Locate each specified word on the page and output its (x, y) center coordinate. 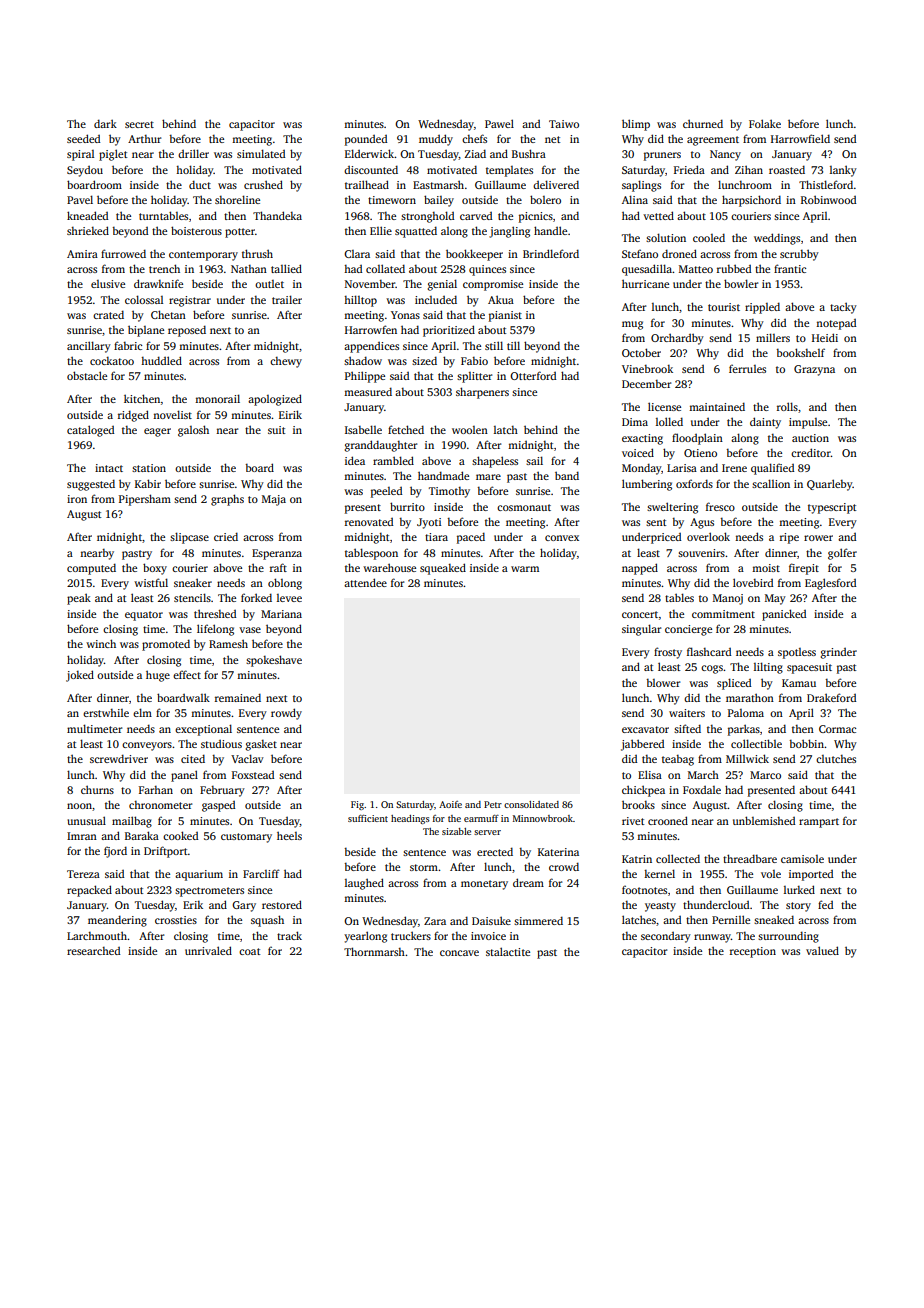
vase (250, 630)
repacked (89, 891)
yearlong (365, 937)
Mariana (281, 614)
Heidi (825, 337)
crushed (263, 184)
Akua (501, 299)
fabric (128, 345)
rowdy (286, 714)
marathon (750, 697)
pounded (366, 140)
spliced (734, 684)
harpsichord (751, 201)
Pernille (731, 919)
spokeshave (274, 661)
